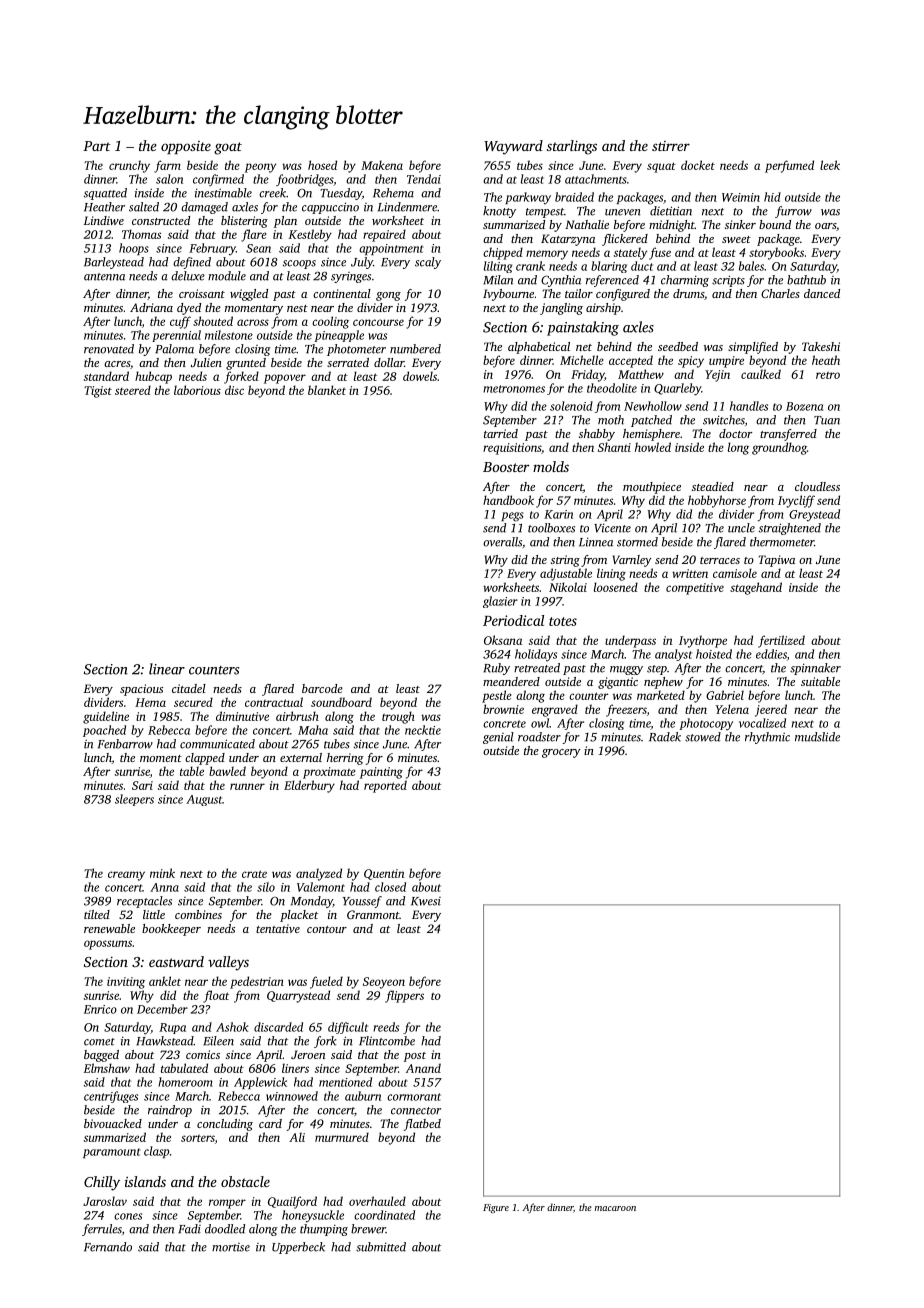 Image resolution: width=924 pixels, height=1308 pixels. I want to click on Takeshi, so click(821, 346).
